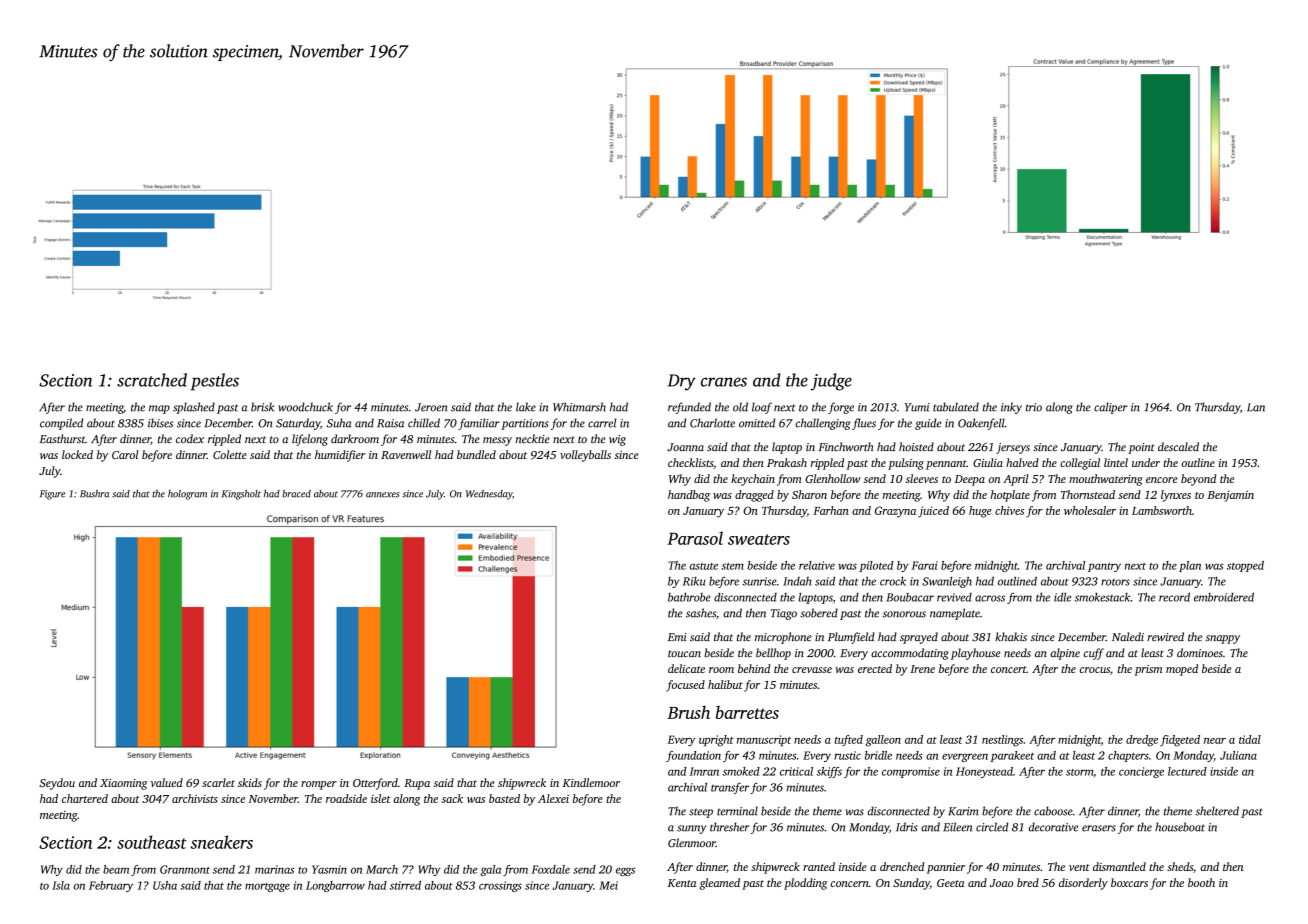 This screenshot has width=1308, height=924. Describe the element at coordinates (689, 496) in the screenshot. I see `handbag` at that location.
